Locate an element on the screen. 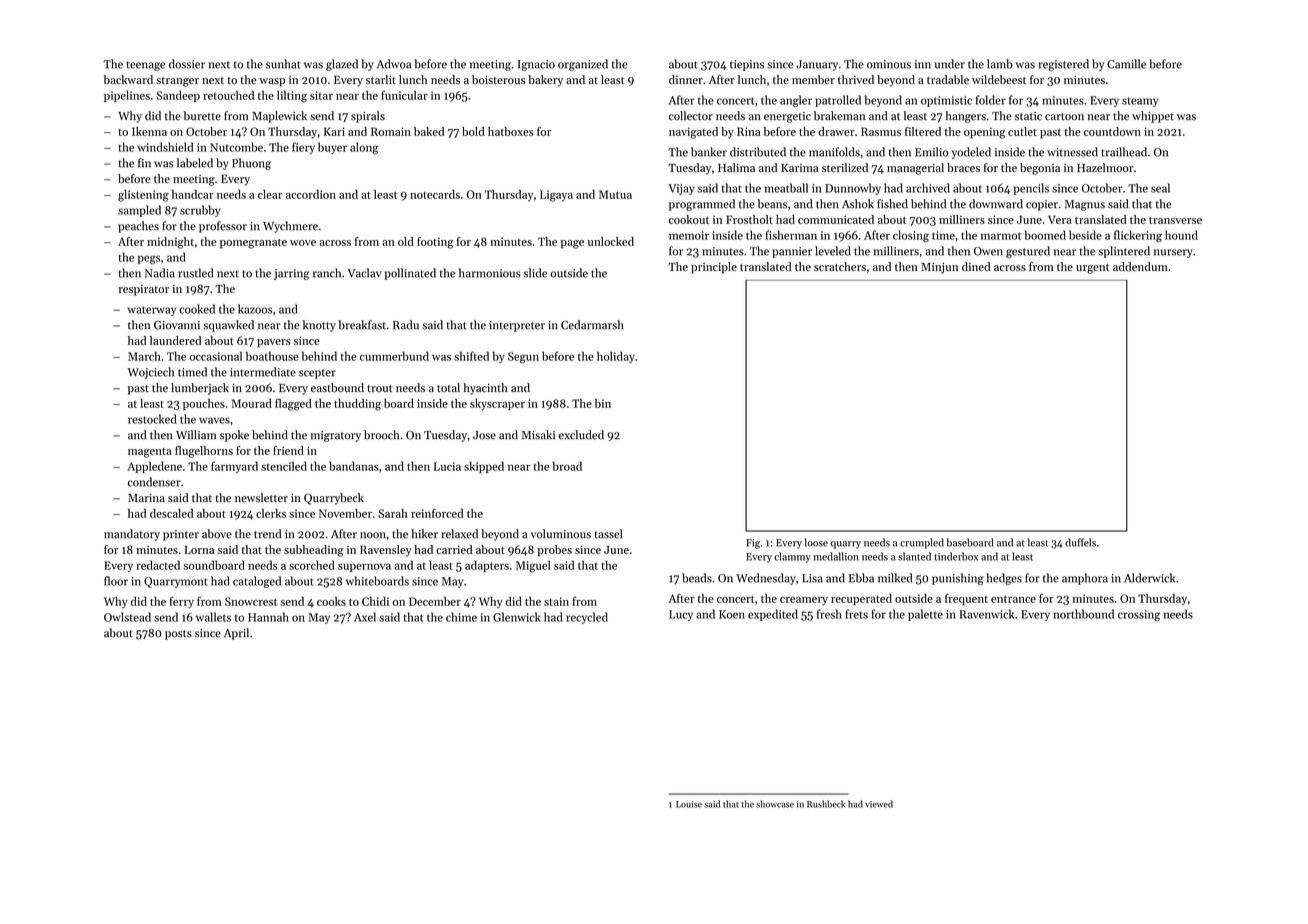 The width and height of the screenshot is (1308, 924). Louise is located at coordinates (689, 804).
